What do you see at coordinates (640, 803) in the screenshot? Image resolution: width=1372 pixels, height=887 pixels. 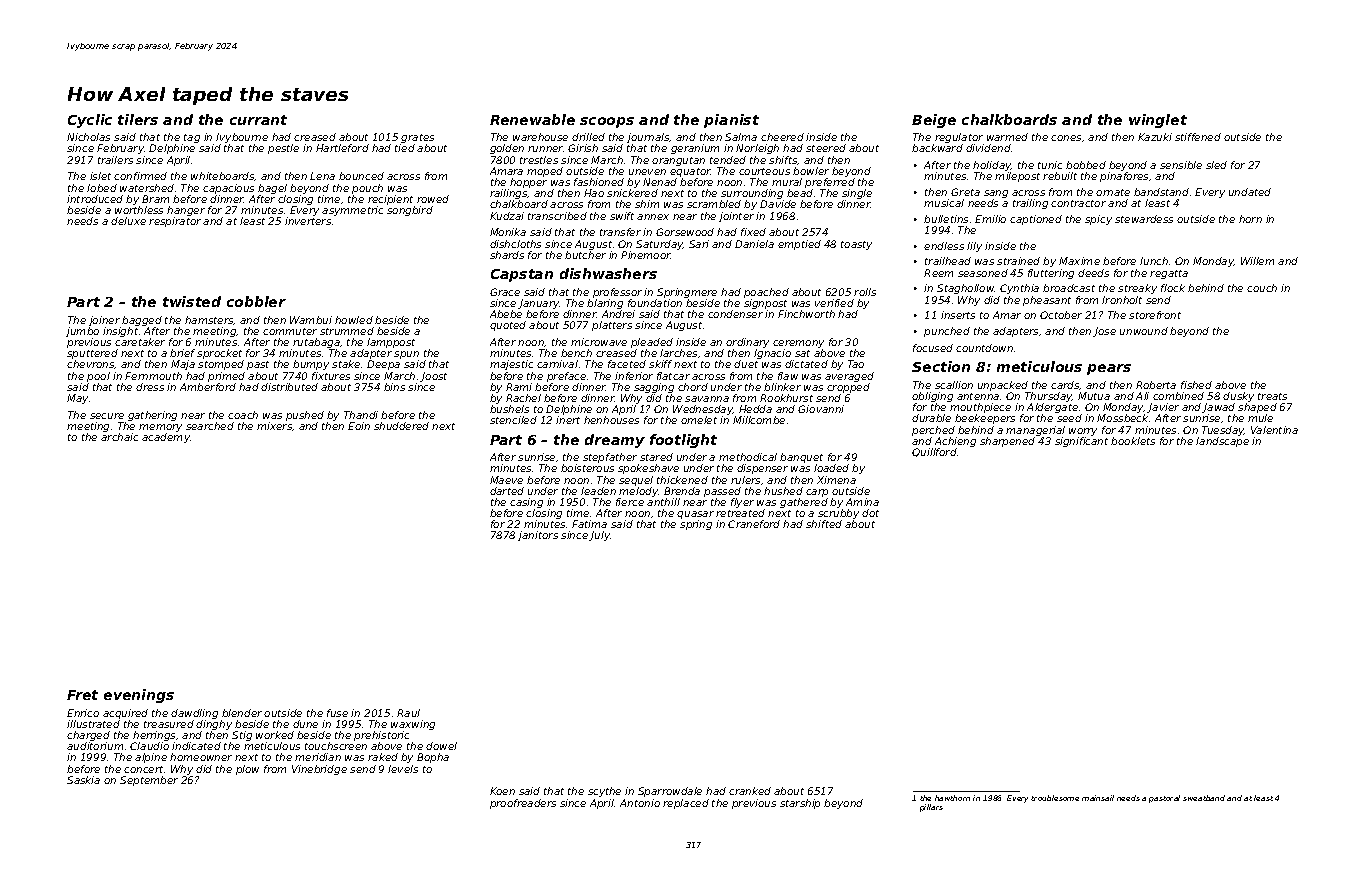 I see `Antonio` at bounding box center [640, 803].
